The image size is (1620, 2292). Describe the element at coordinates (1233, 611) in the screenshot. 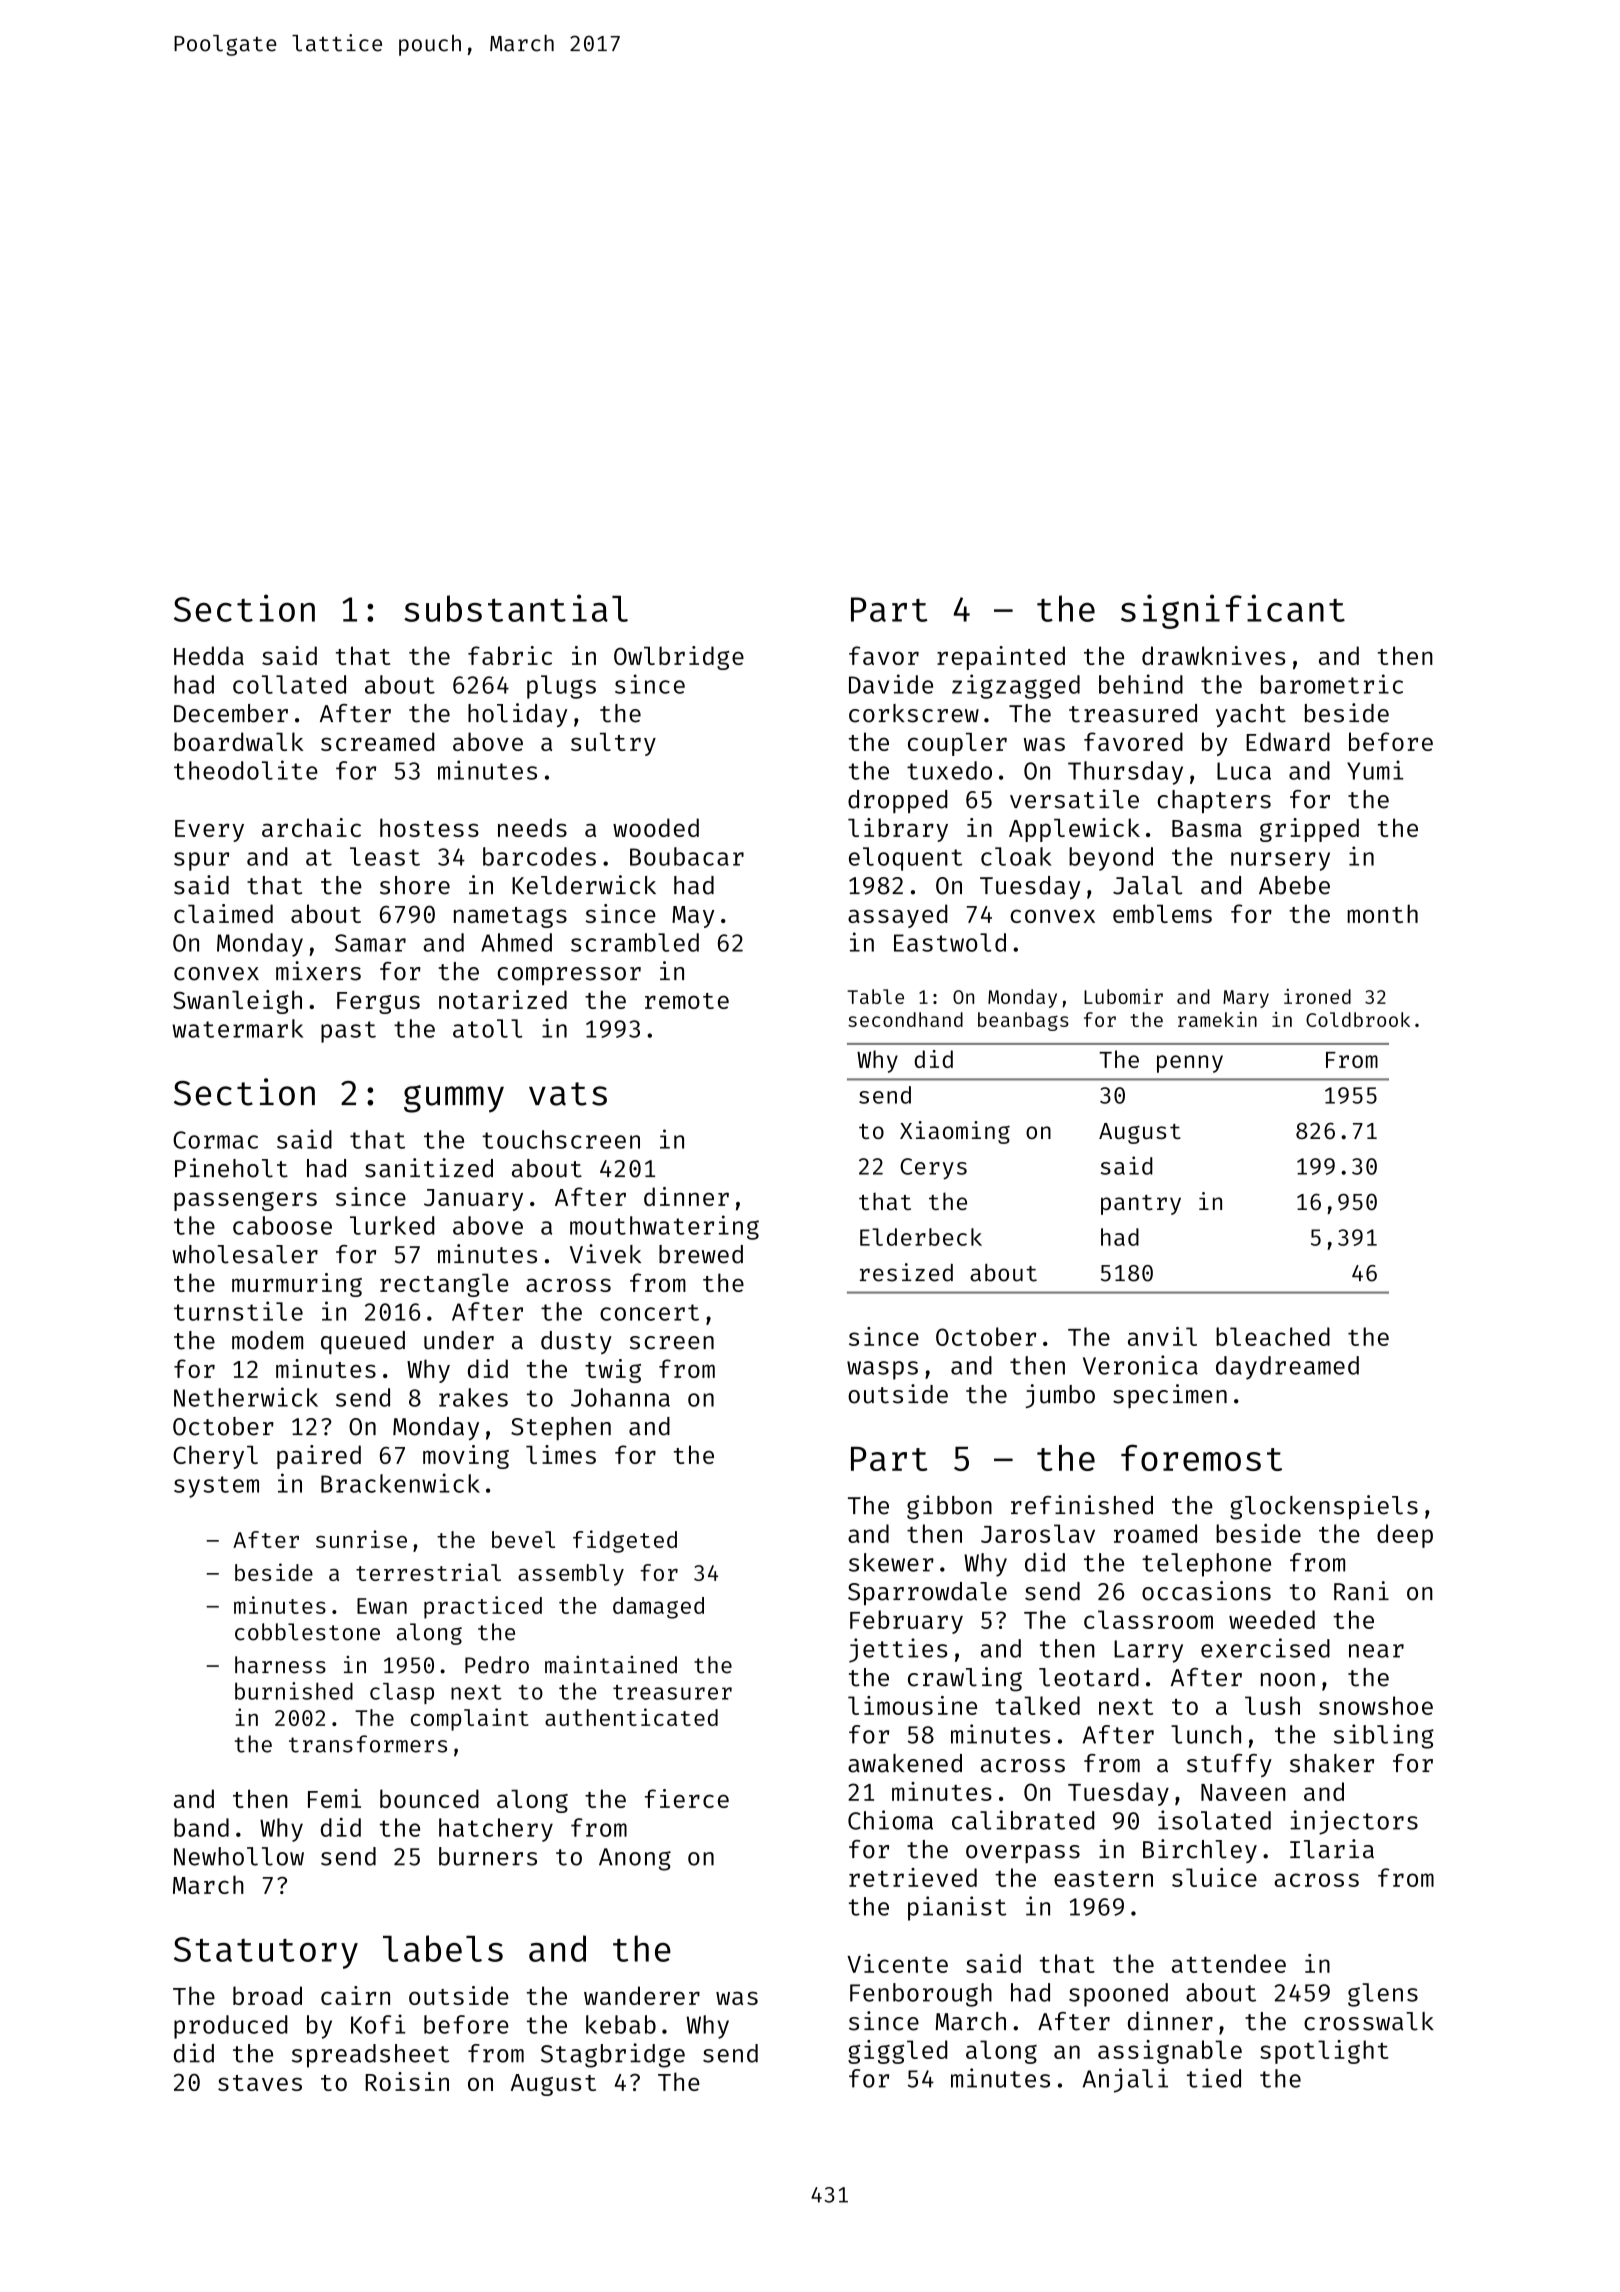

I see `significant` at that location.
